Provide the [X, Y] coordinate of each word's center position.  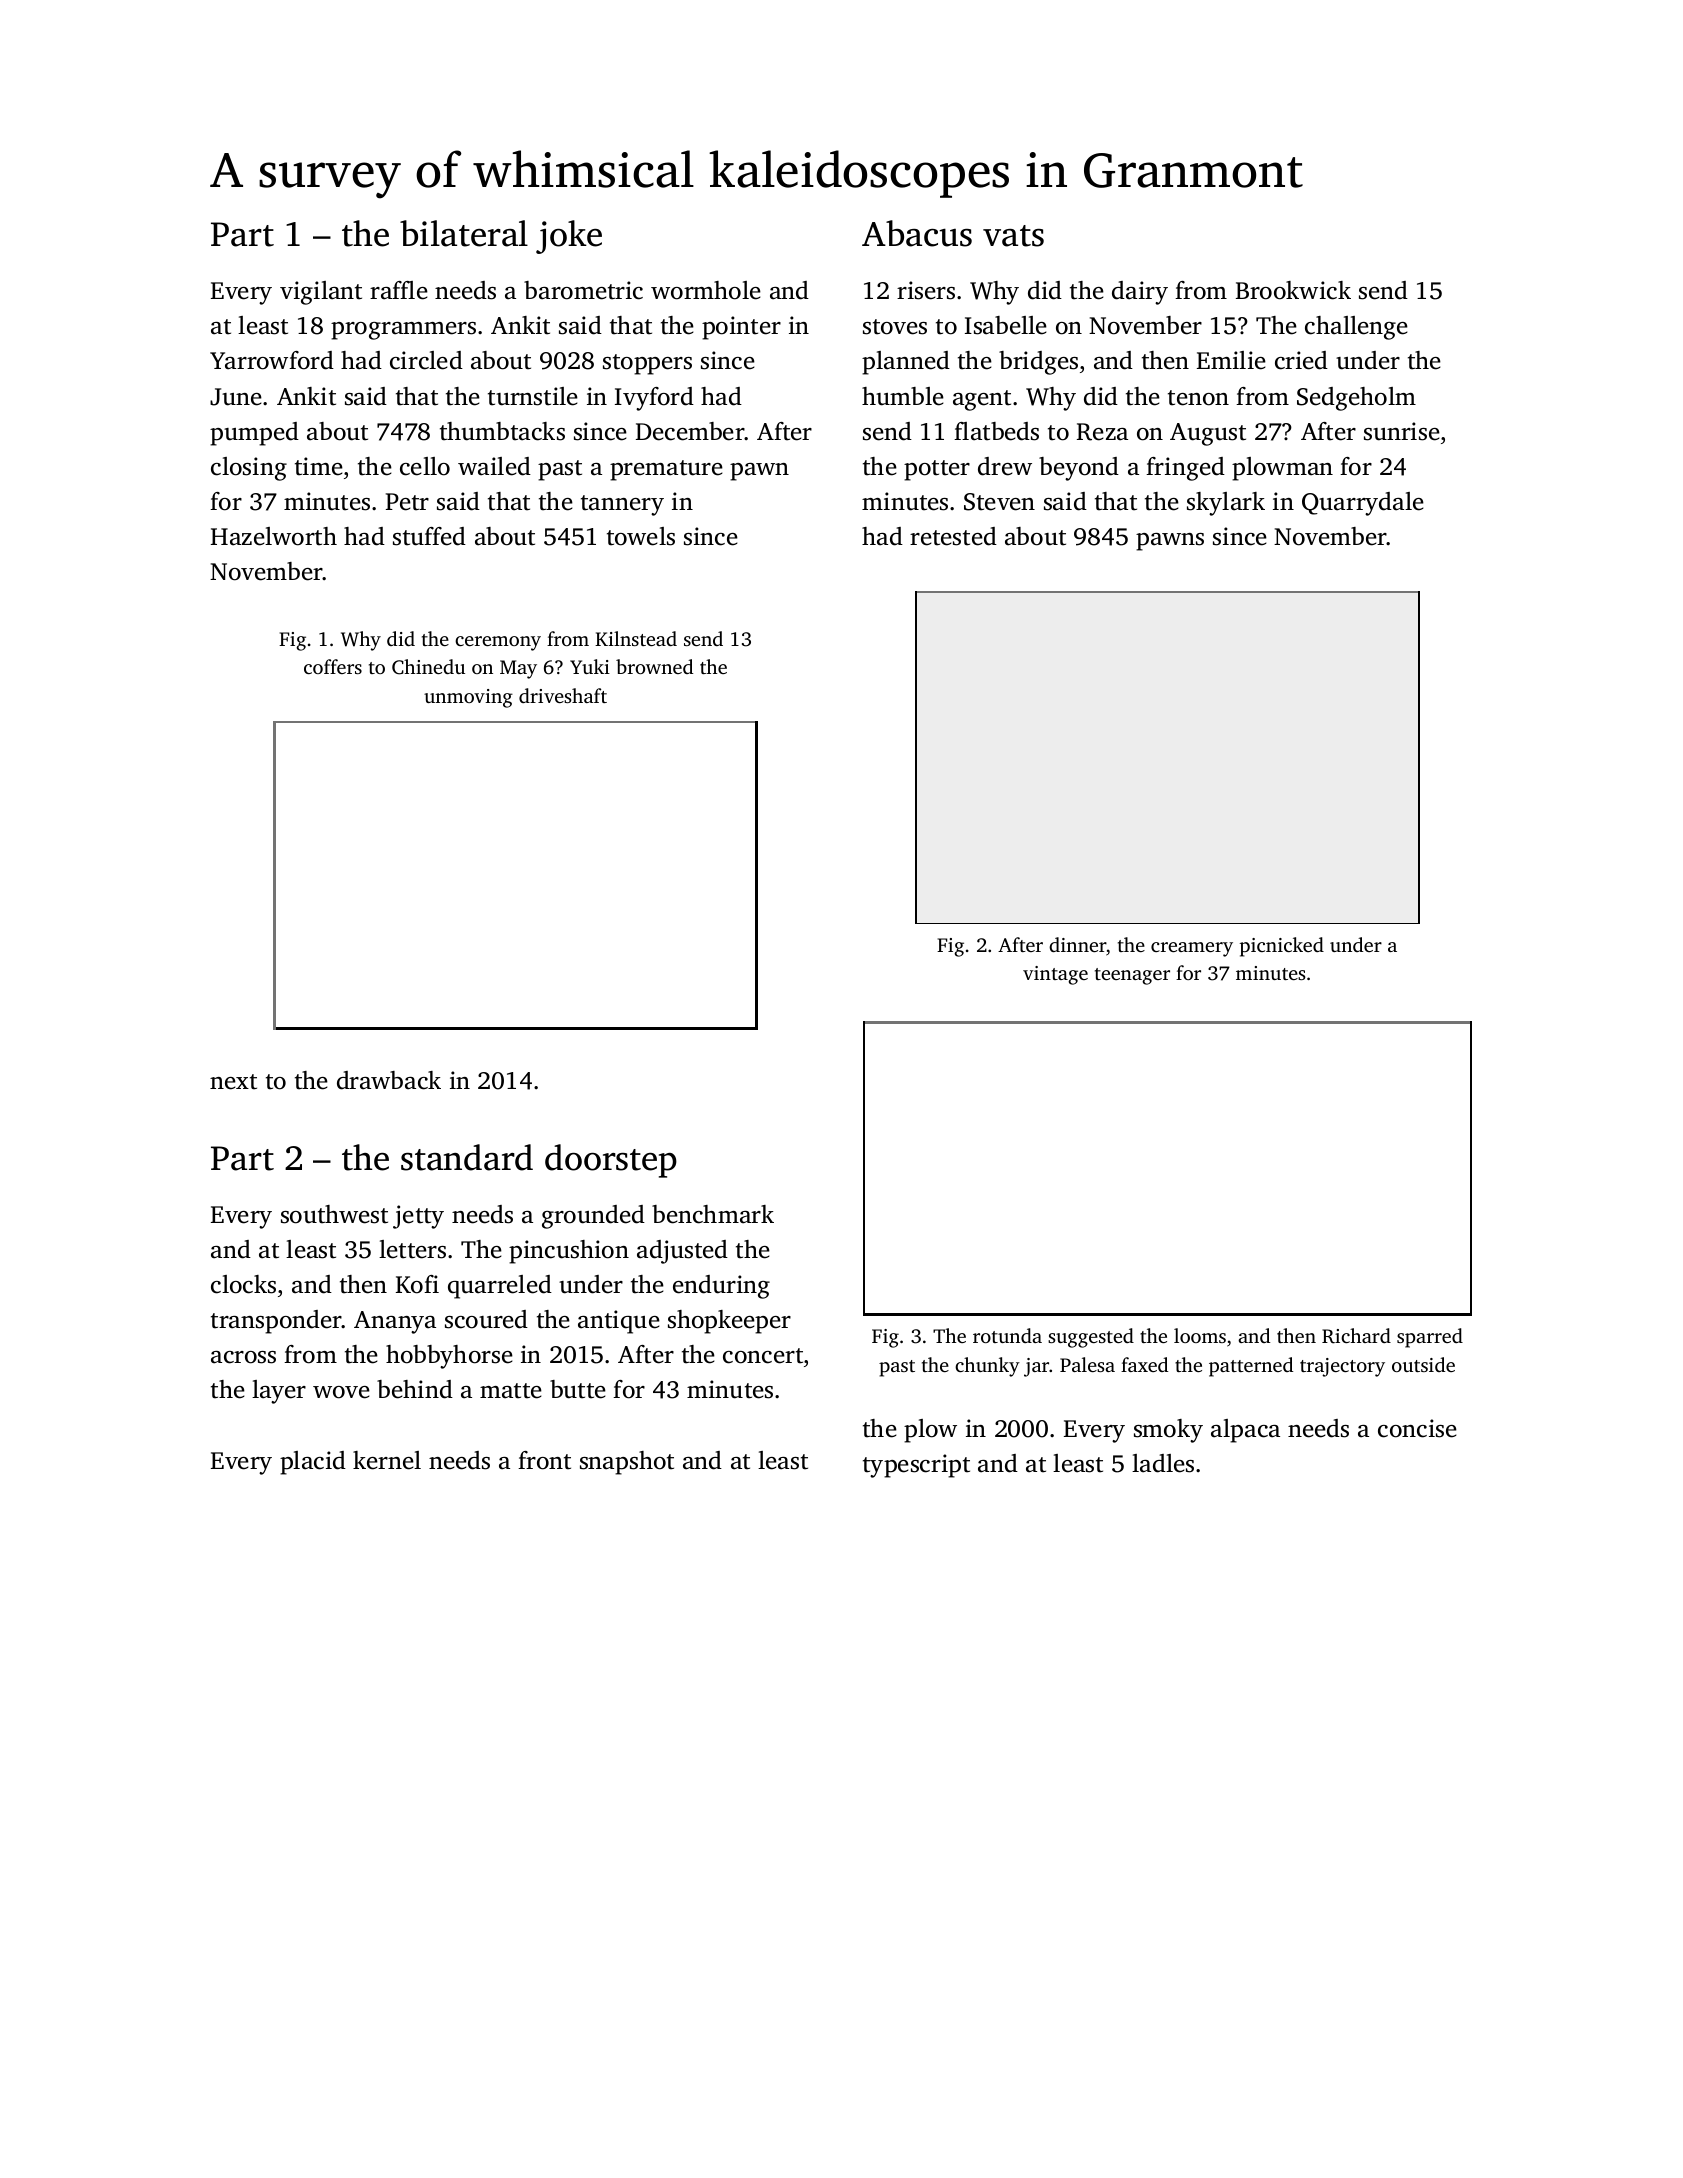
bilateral [464, 233]
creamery [1192, 949]
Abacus [917, 233]
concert [763, 1356]
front [544, 1460]
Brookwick [1293, 290]
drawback [389, 1080]
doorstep [611, 1161]
